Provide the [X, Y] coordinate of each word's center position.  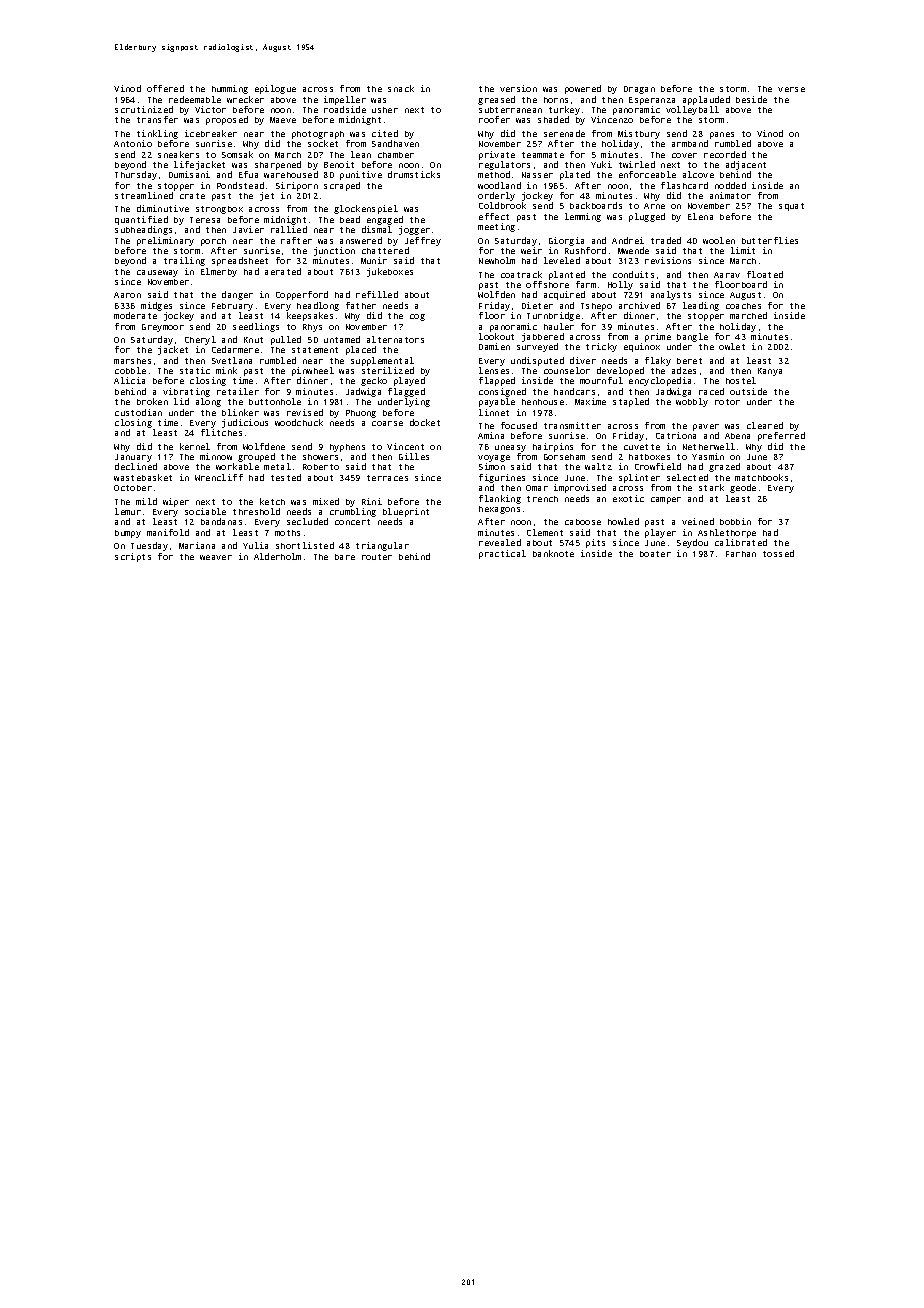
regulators [504, 165]
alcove [698, 174]
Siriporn [297, 186]
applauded [706, 100]
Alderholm [277, 556]
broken [152, 401]
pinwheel [313, 371]
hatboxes [649, 457]
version [518, 88]
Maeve [283, 120]
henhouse [543, 402]
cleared [765, 425]
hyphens [347, 448]
